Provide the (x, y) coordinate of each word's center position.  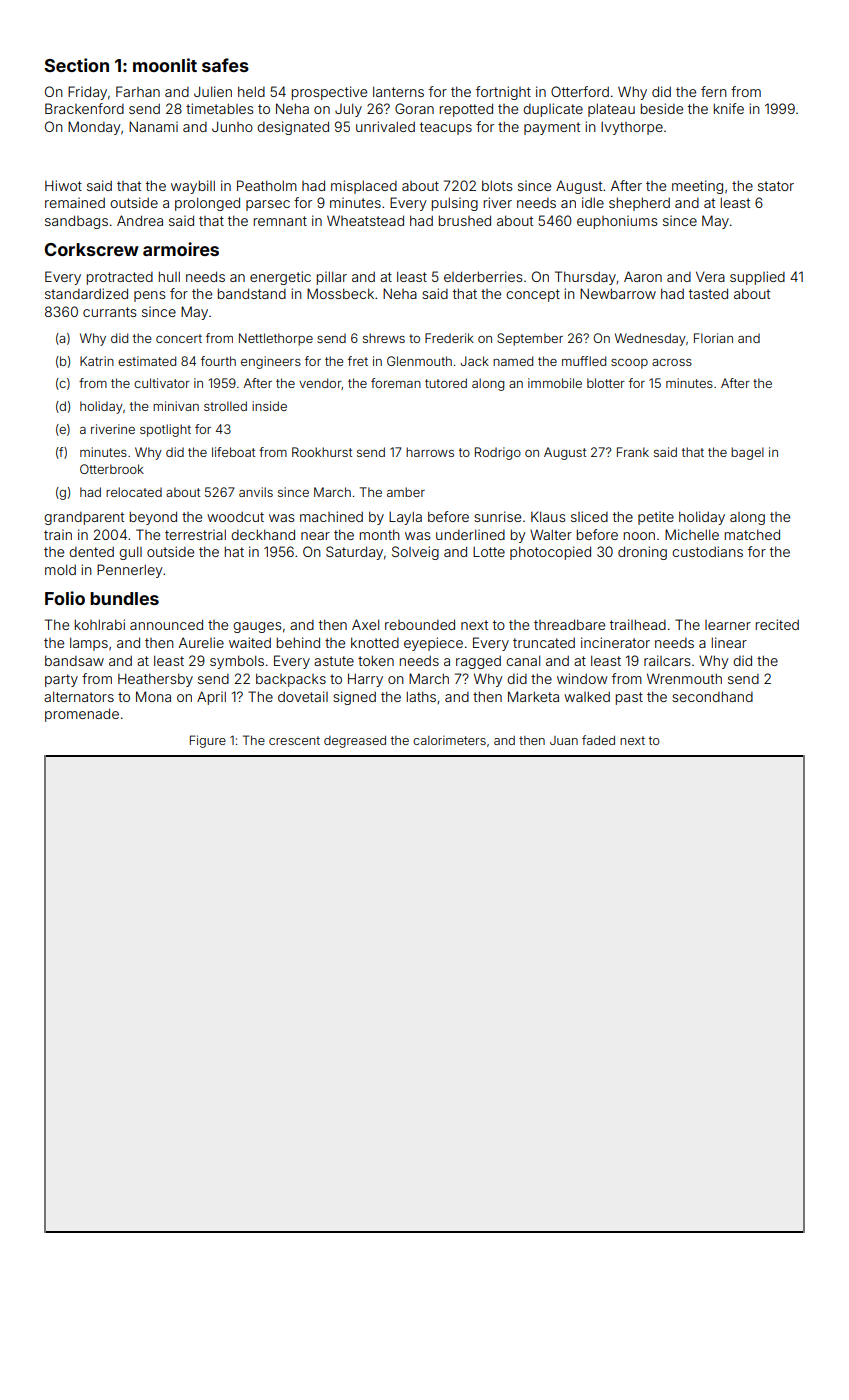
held (251, 91)
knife (729, 108)
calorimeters (449, 740)
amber (406, 492)
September (530, 339)
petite (656, 518)
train (58, 534)
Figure (208, 741)
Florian (713, 338)
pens (150, 296)
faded (598, 740)
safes (225, 65)
